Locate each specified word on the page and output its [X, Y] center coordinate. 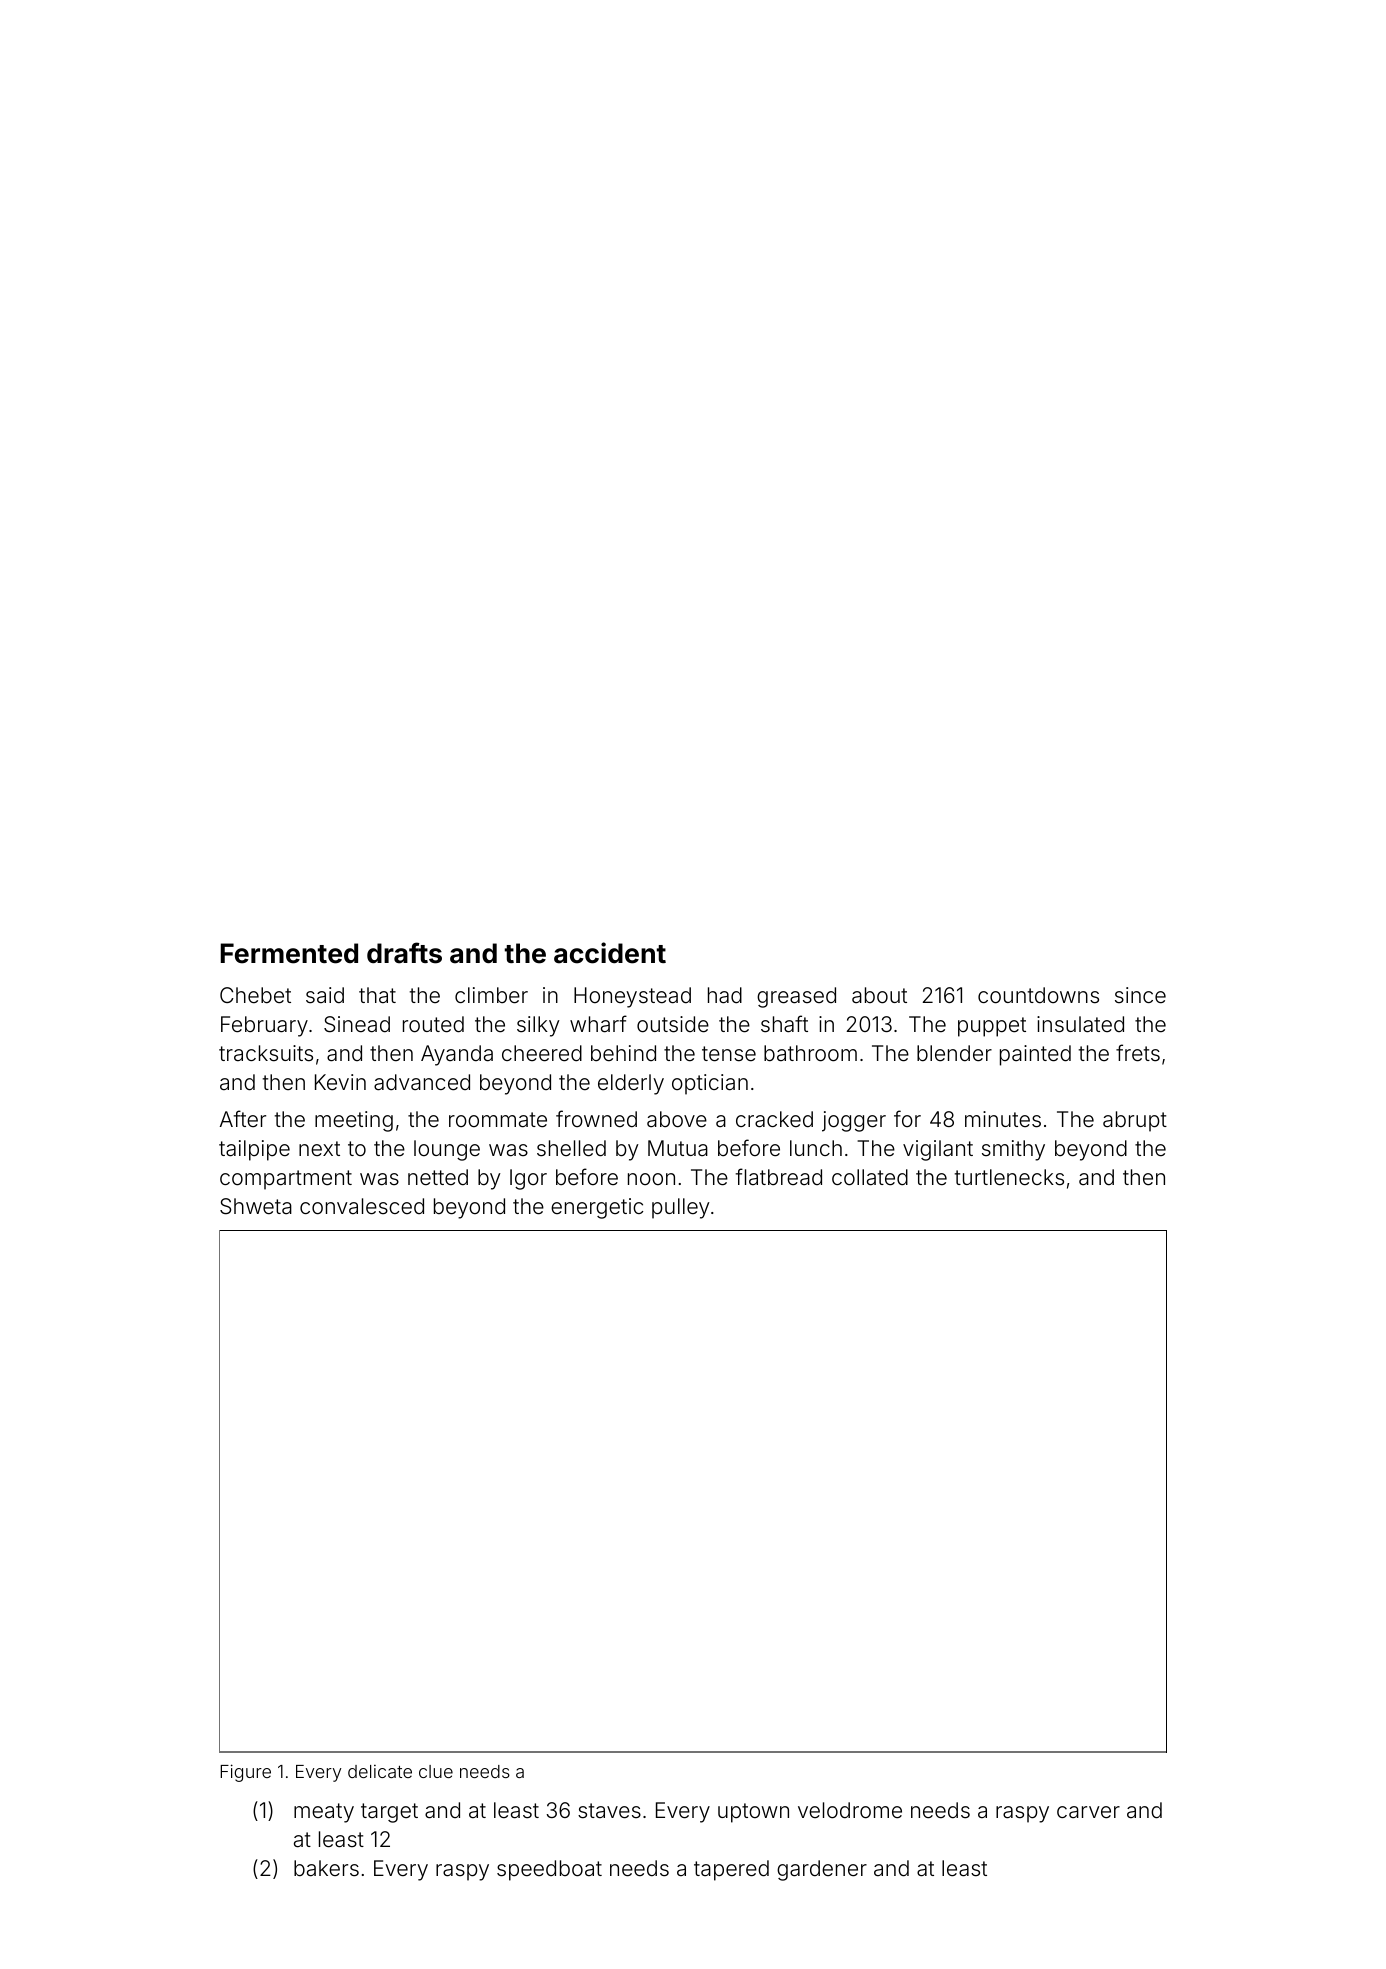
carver [1088, 1812]
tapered [731, 1870]
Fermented [289, 953]
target [389, 1813]
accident [610, 953]
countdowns [1038, 995]
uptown [753, 1813]
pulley [681, 1208]
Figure [245, 1773]
